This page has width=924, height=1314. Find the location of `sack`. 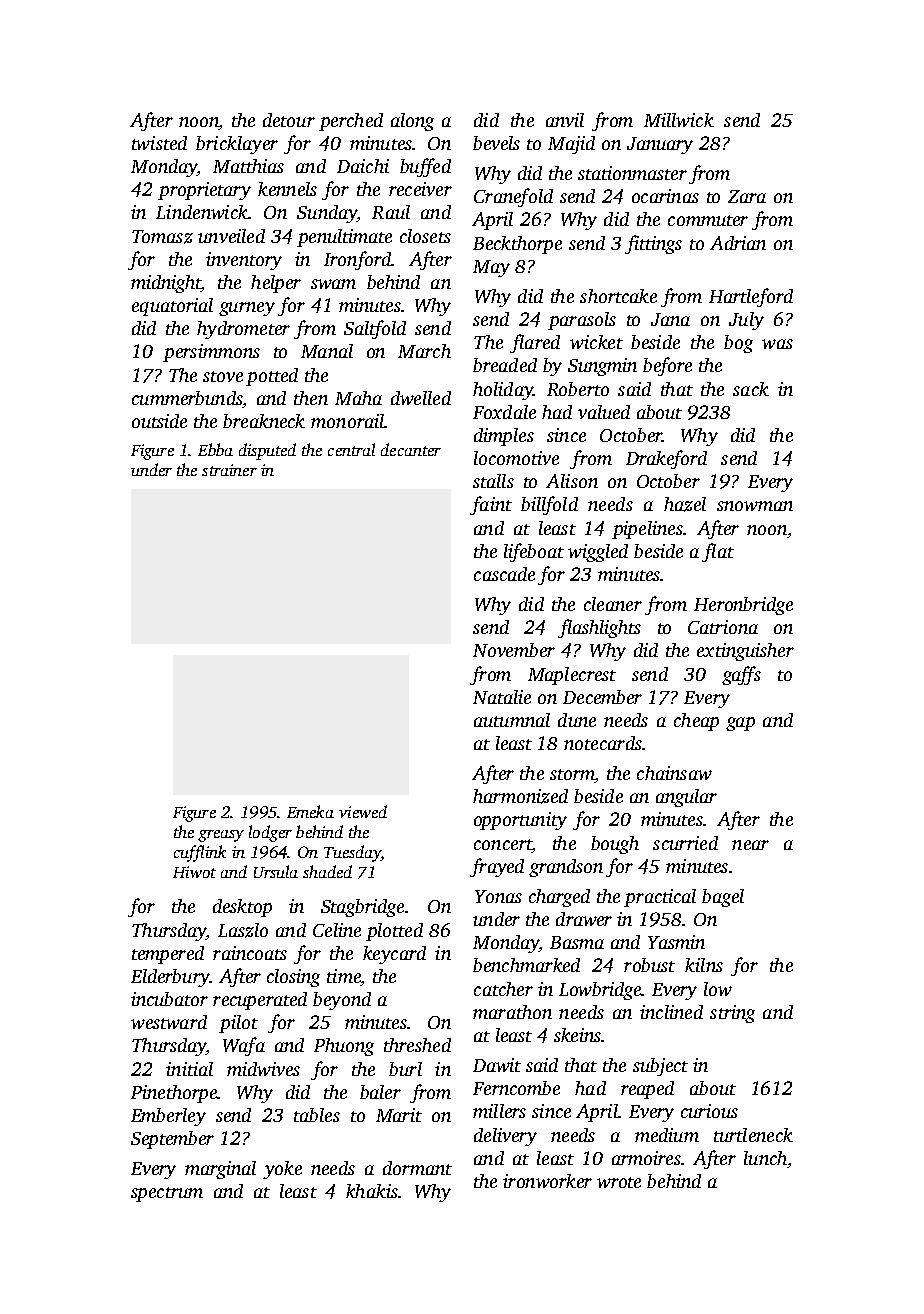

sack is located at coordinates (751, 389).
